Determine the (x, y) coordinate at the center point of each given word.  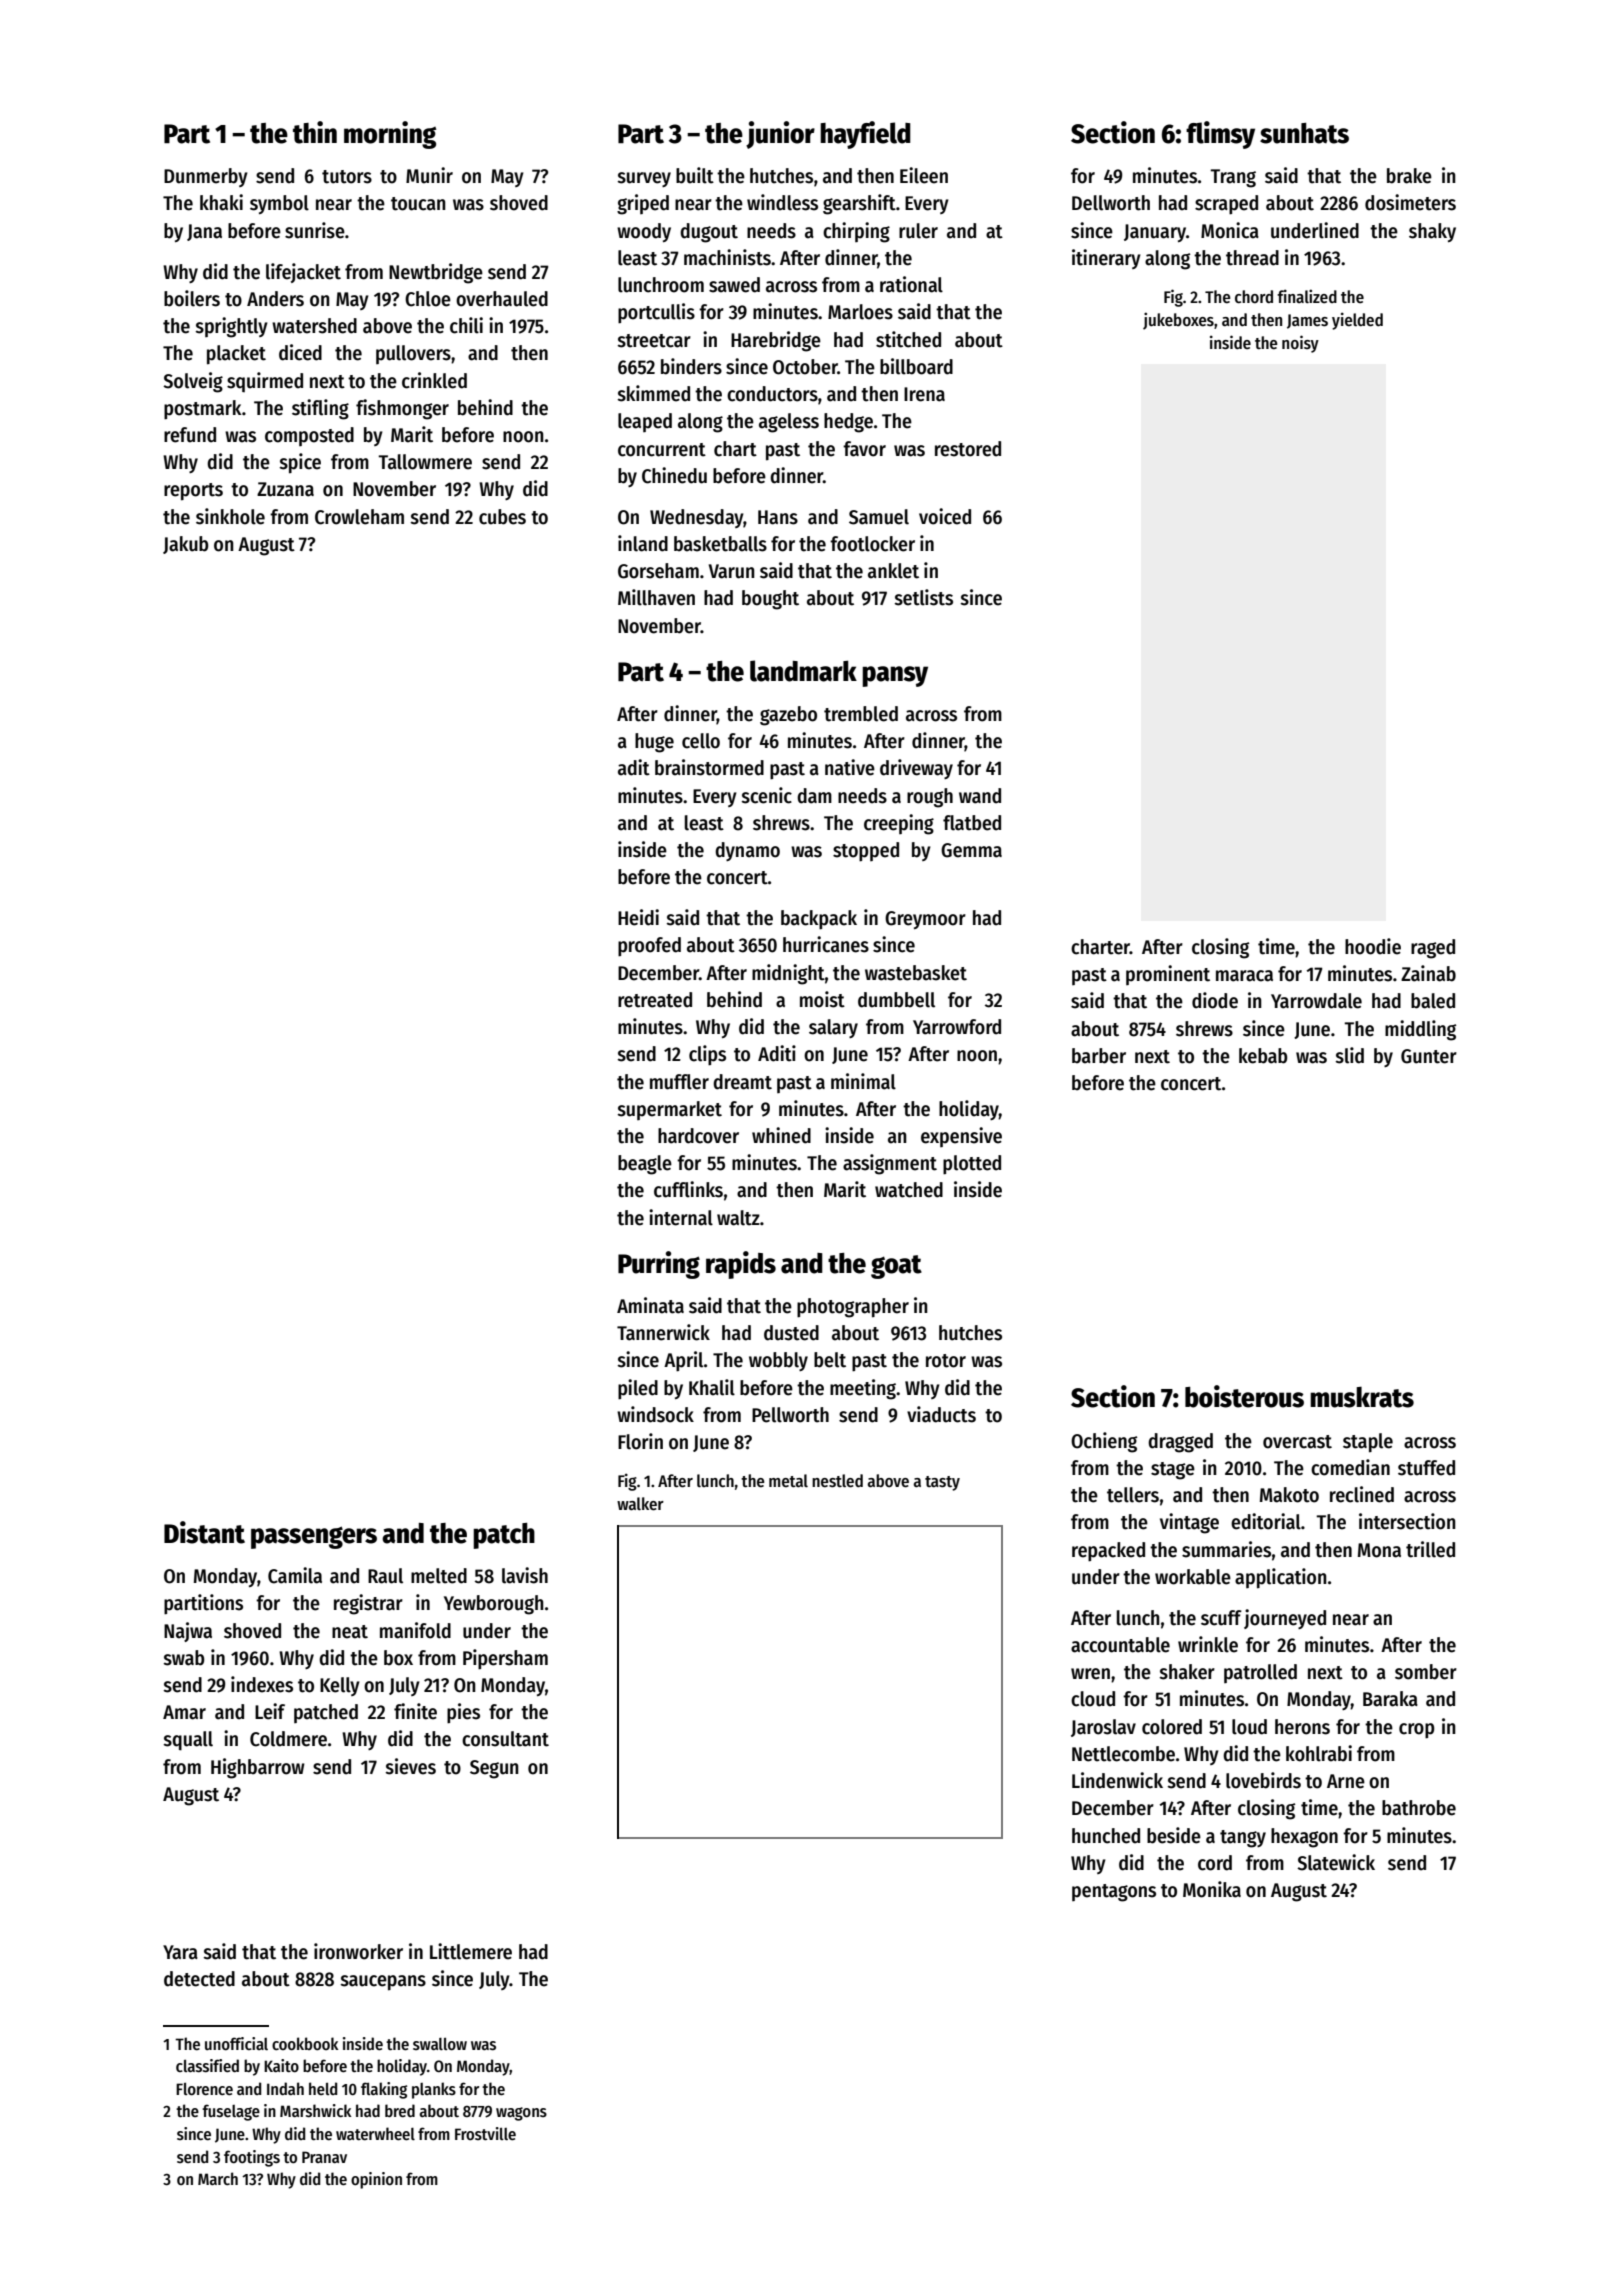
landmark (803, 671)
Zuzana (285, 489)
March (218, 2178)
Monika (1212, 1889)
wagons (521, 2114)
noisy (1300, 344)
